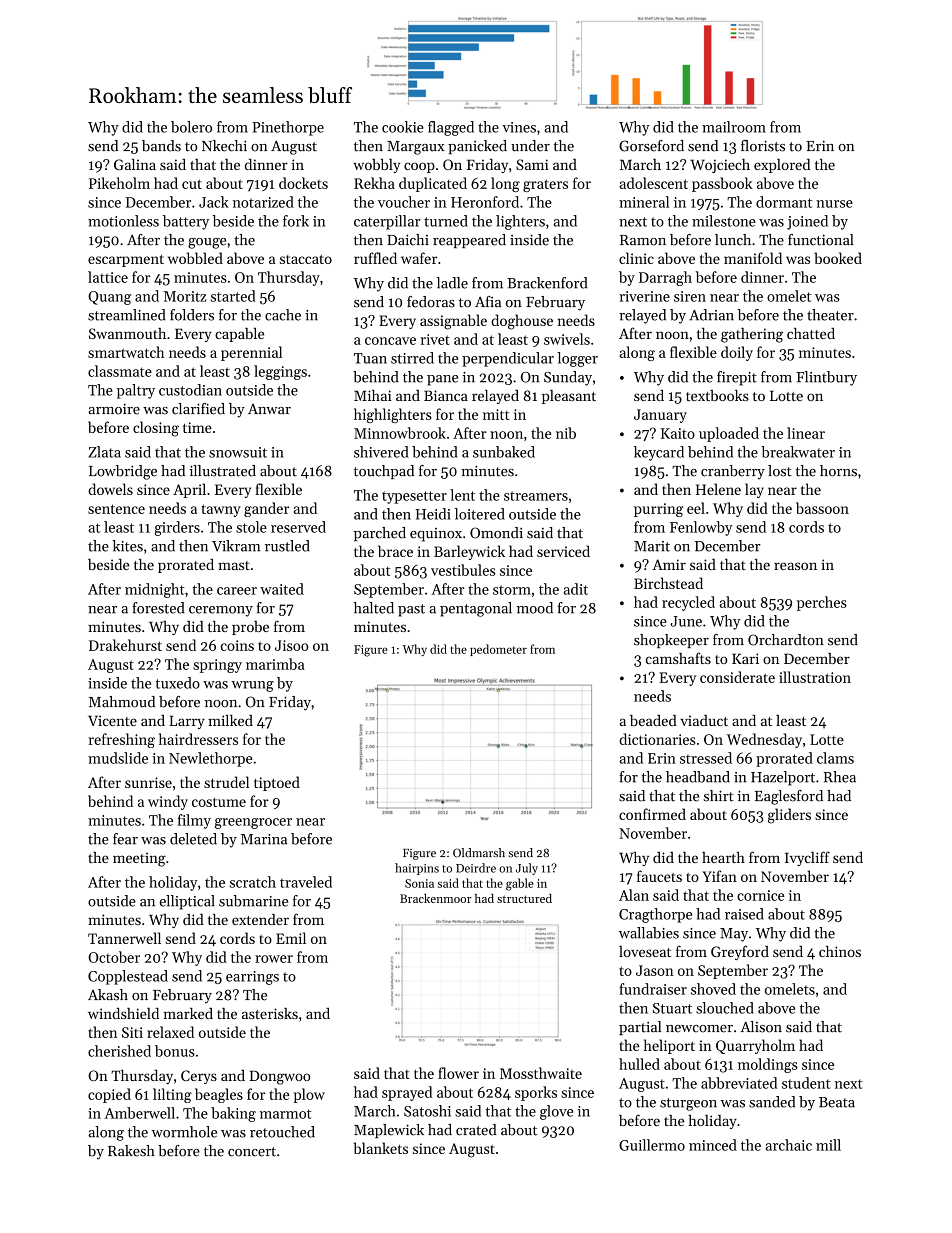  What do you see at coordinates (826, 378) in the image?
I see `Flintbury` at bounding box center [826, 378].
